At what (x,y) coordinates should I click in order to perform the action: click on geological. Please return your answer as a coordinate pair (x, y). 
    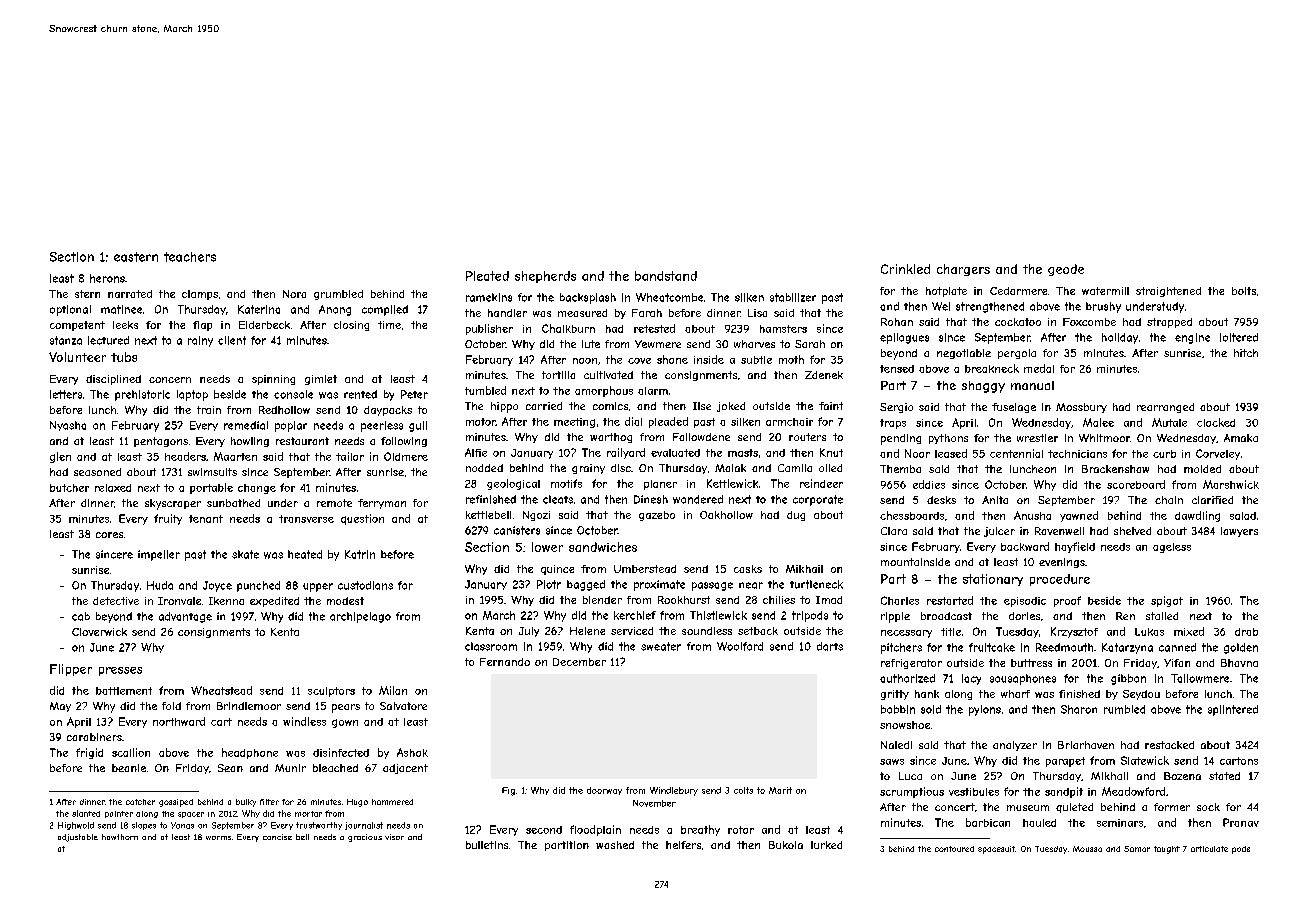
    Looking at the image, I should click on (513, 484).
